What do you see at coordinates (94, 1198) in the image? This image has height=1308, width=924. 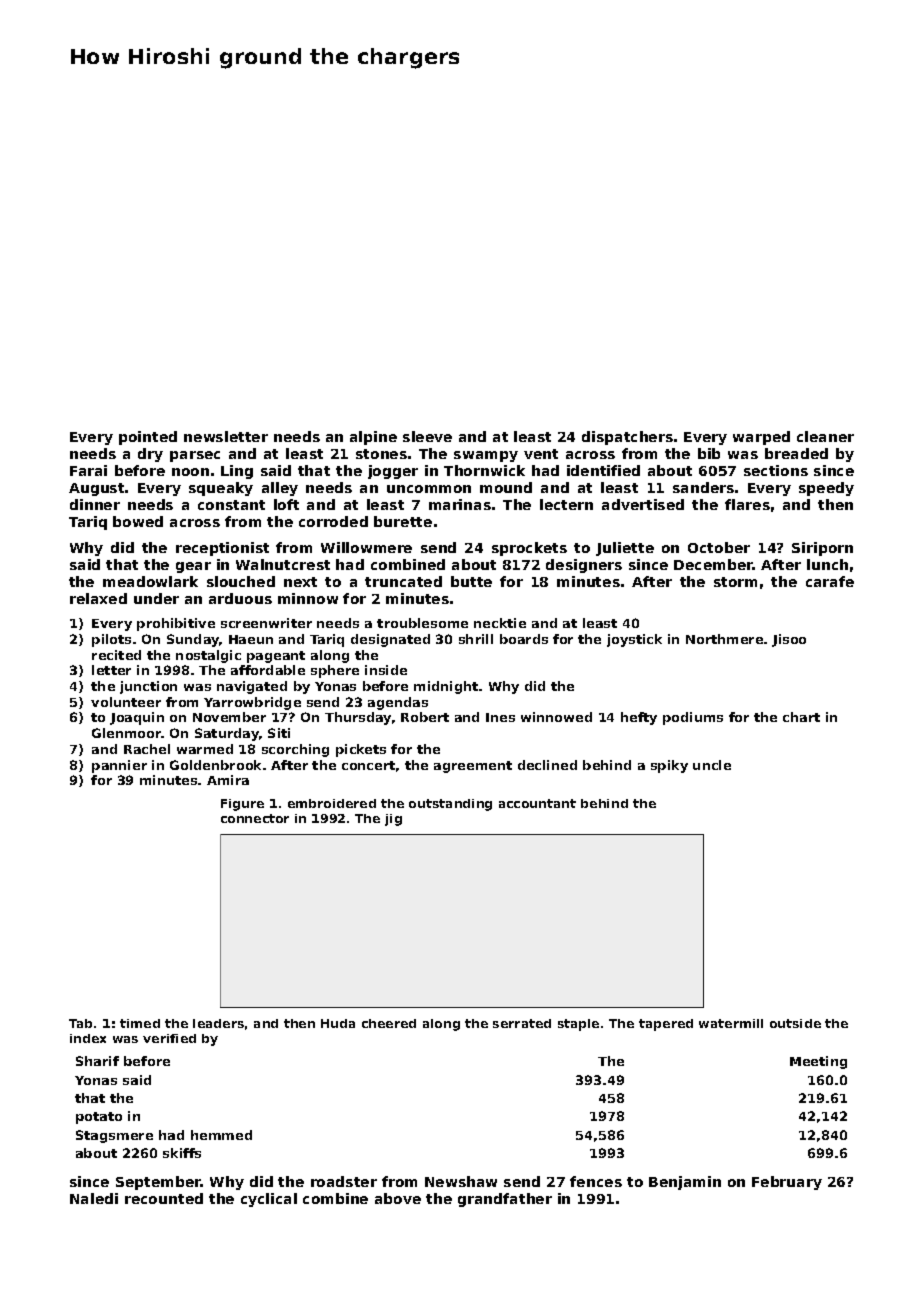 I see `Naledi` at bounding box center [94, 1198].
